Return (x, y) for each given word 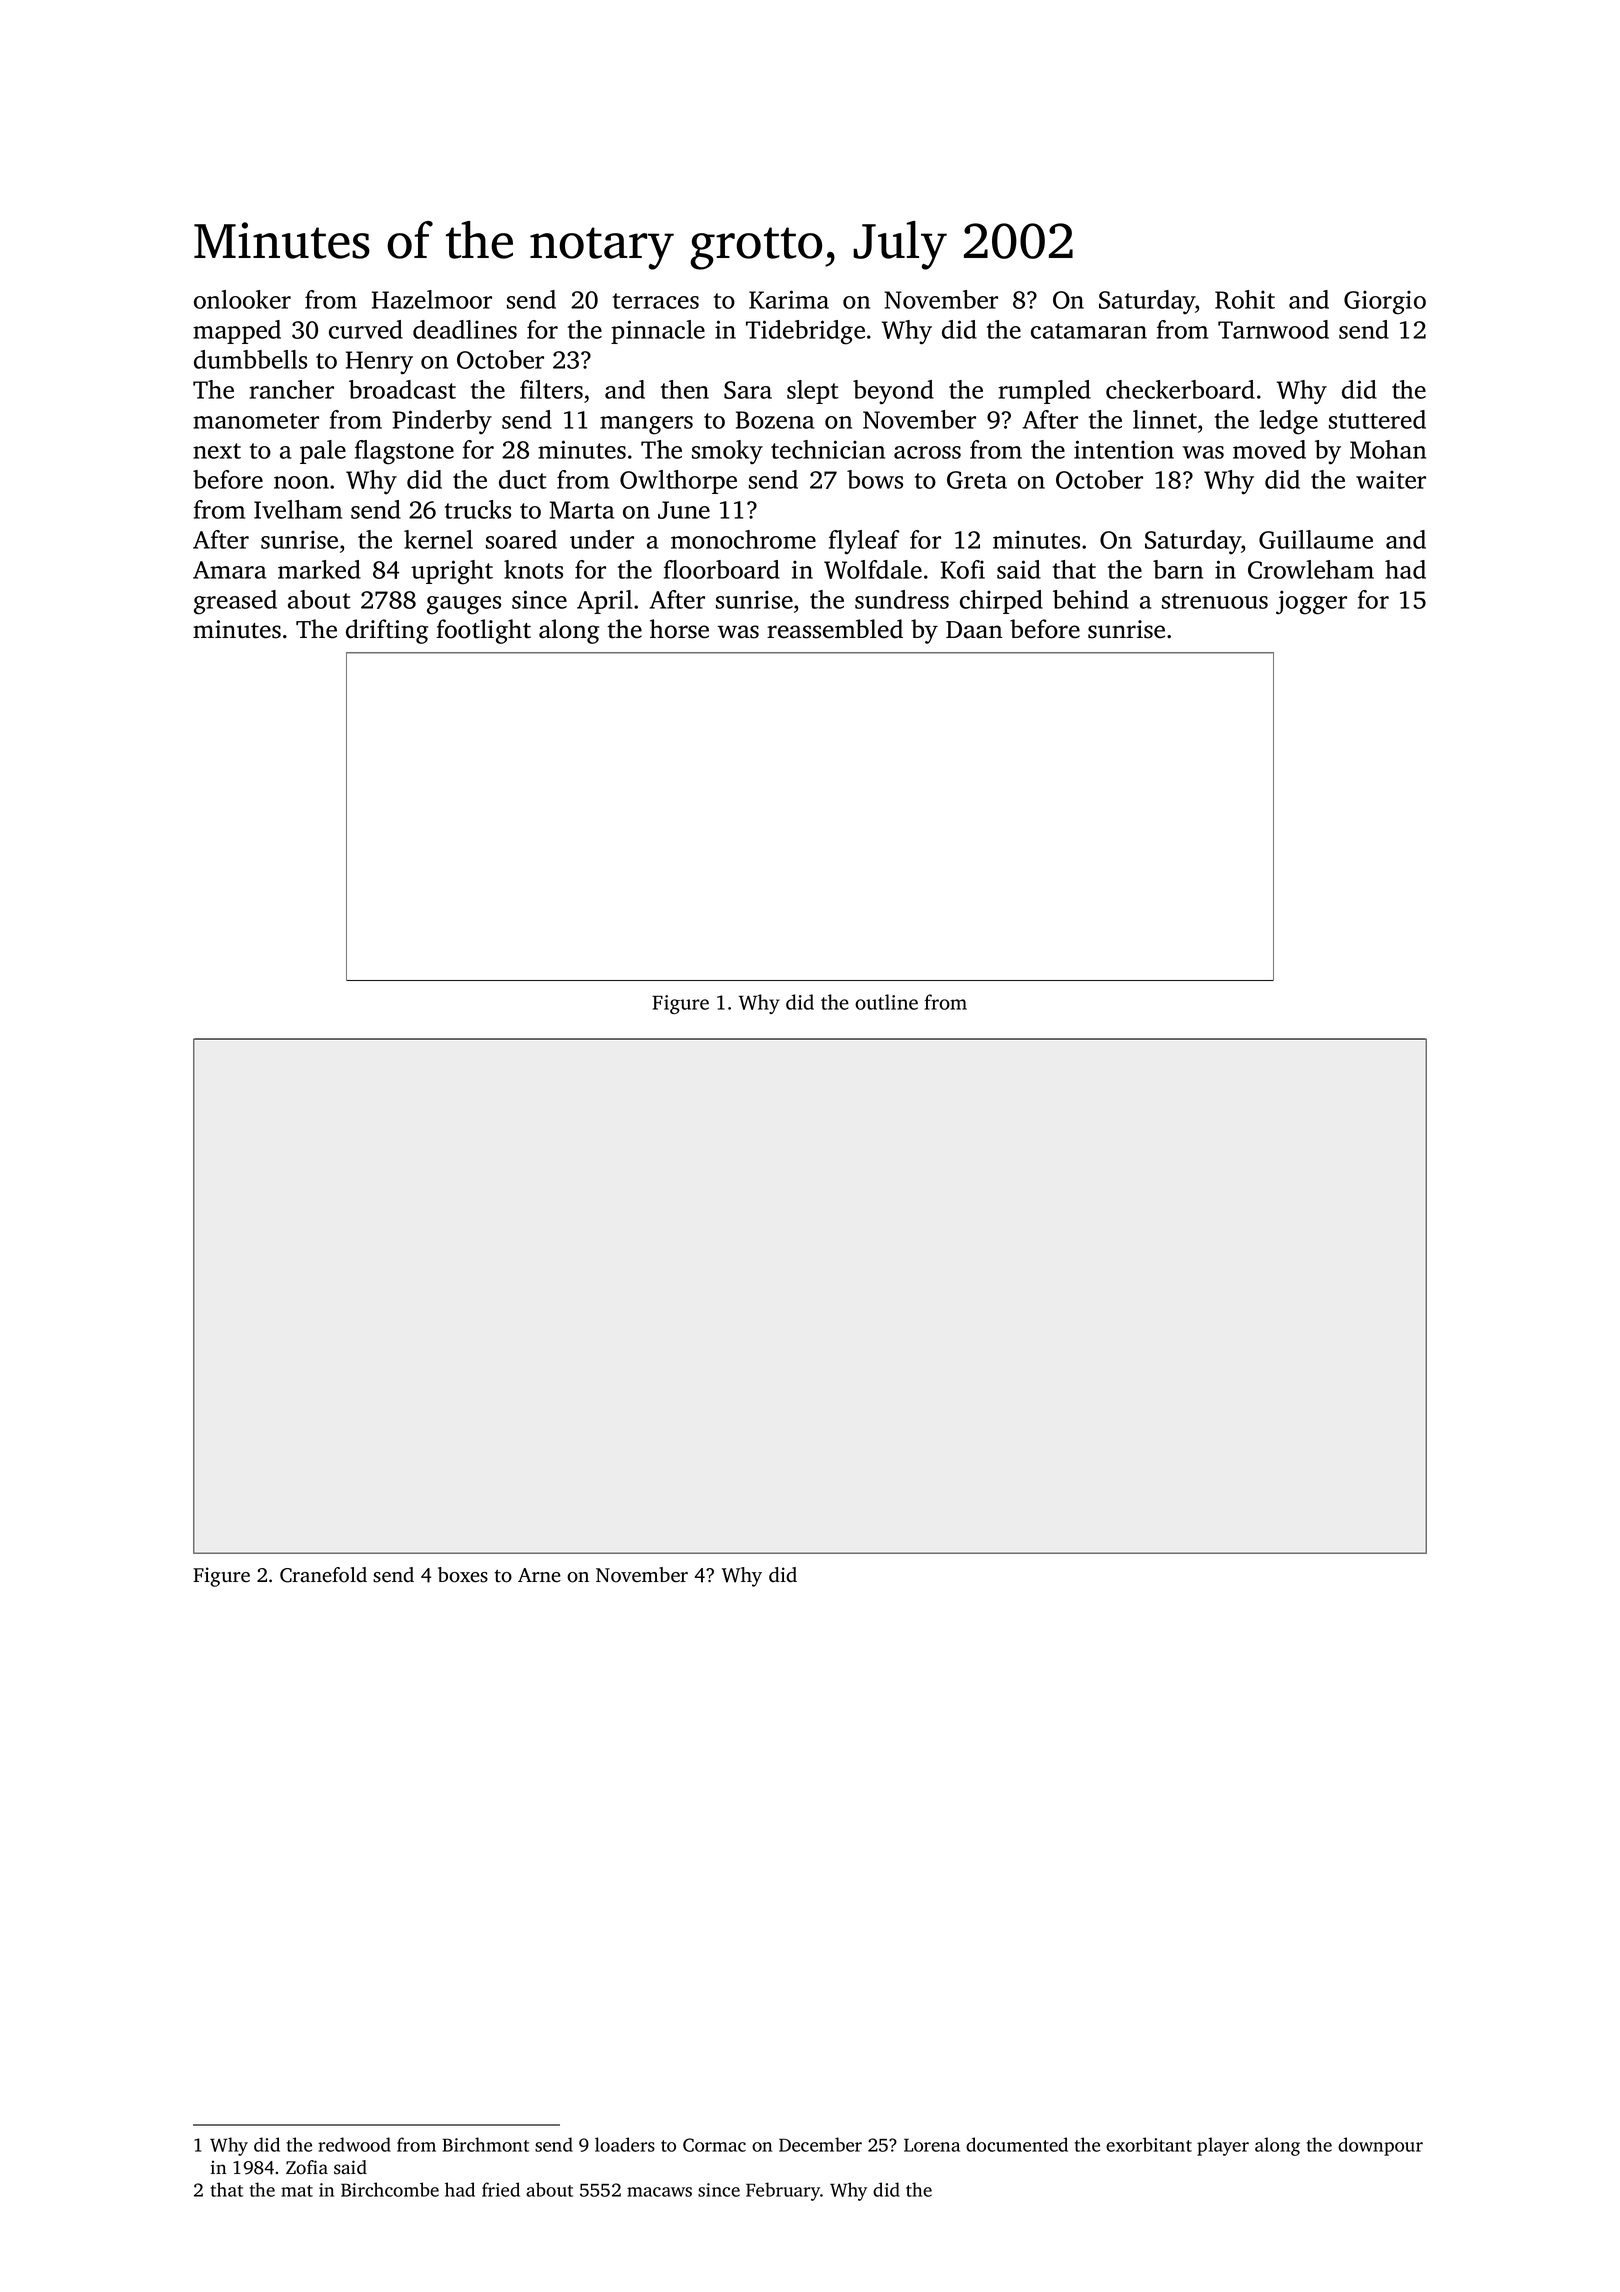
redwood (354, 2144)
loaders (625, 2144)
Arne (539, 1575)
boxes (463, 1575)
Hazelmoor (432, 299)
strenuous (1215, 601)
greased (235, 602)
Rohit (1245, 299)
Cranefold (323, 1575)
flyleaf (864, 542)
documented (1017, 2144)
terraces (656, 301)
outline (886, 1002)
